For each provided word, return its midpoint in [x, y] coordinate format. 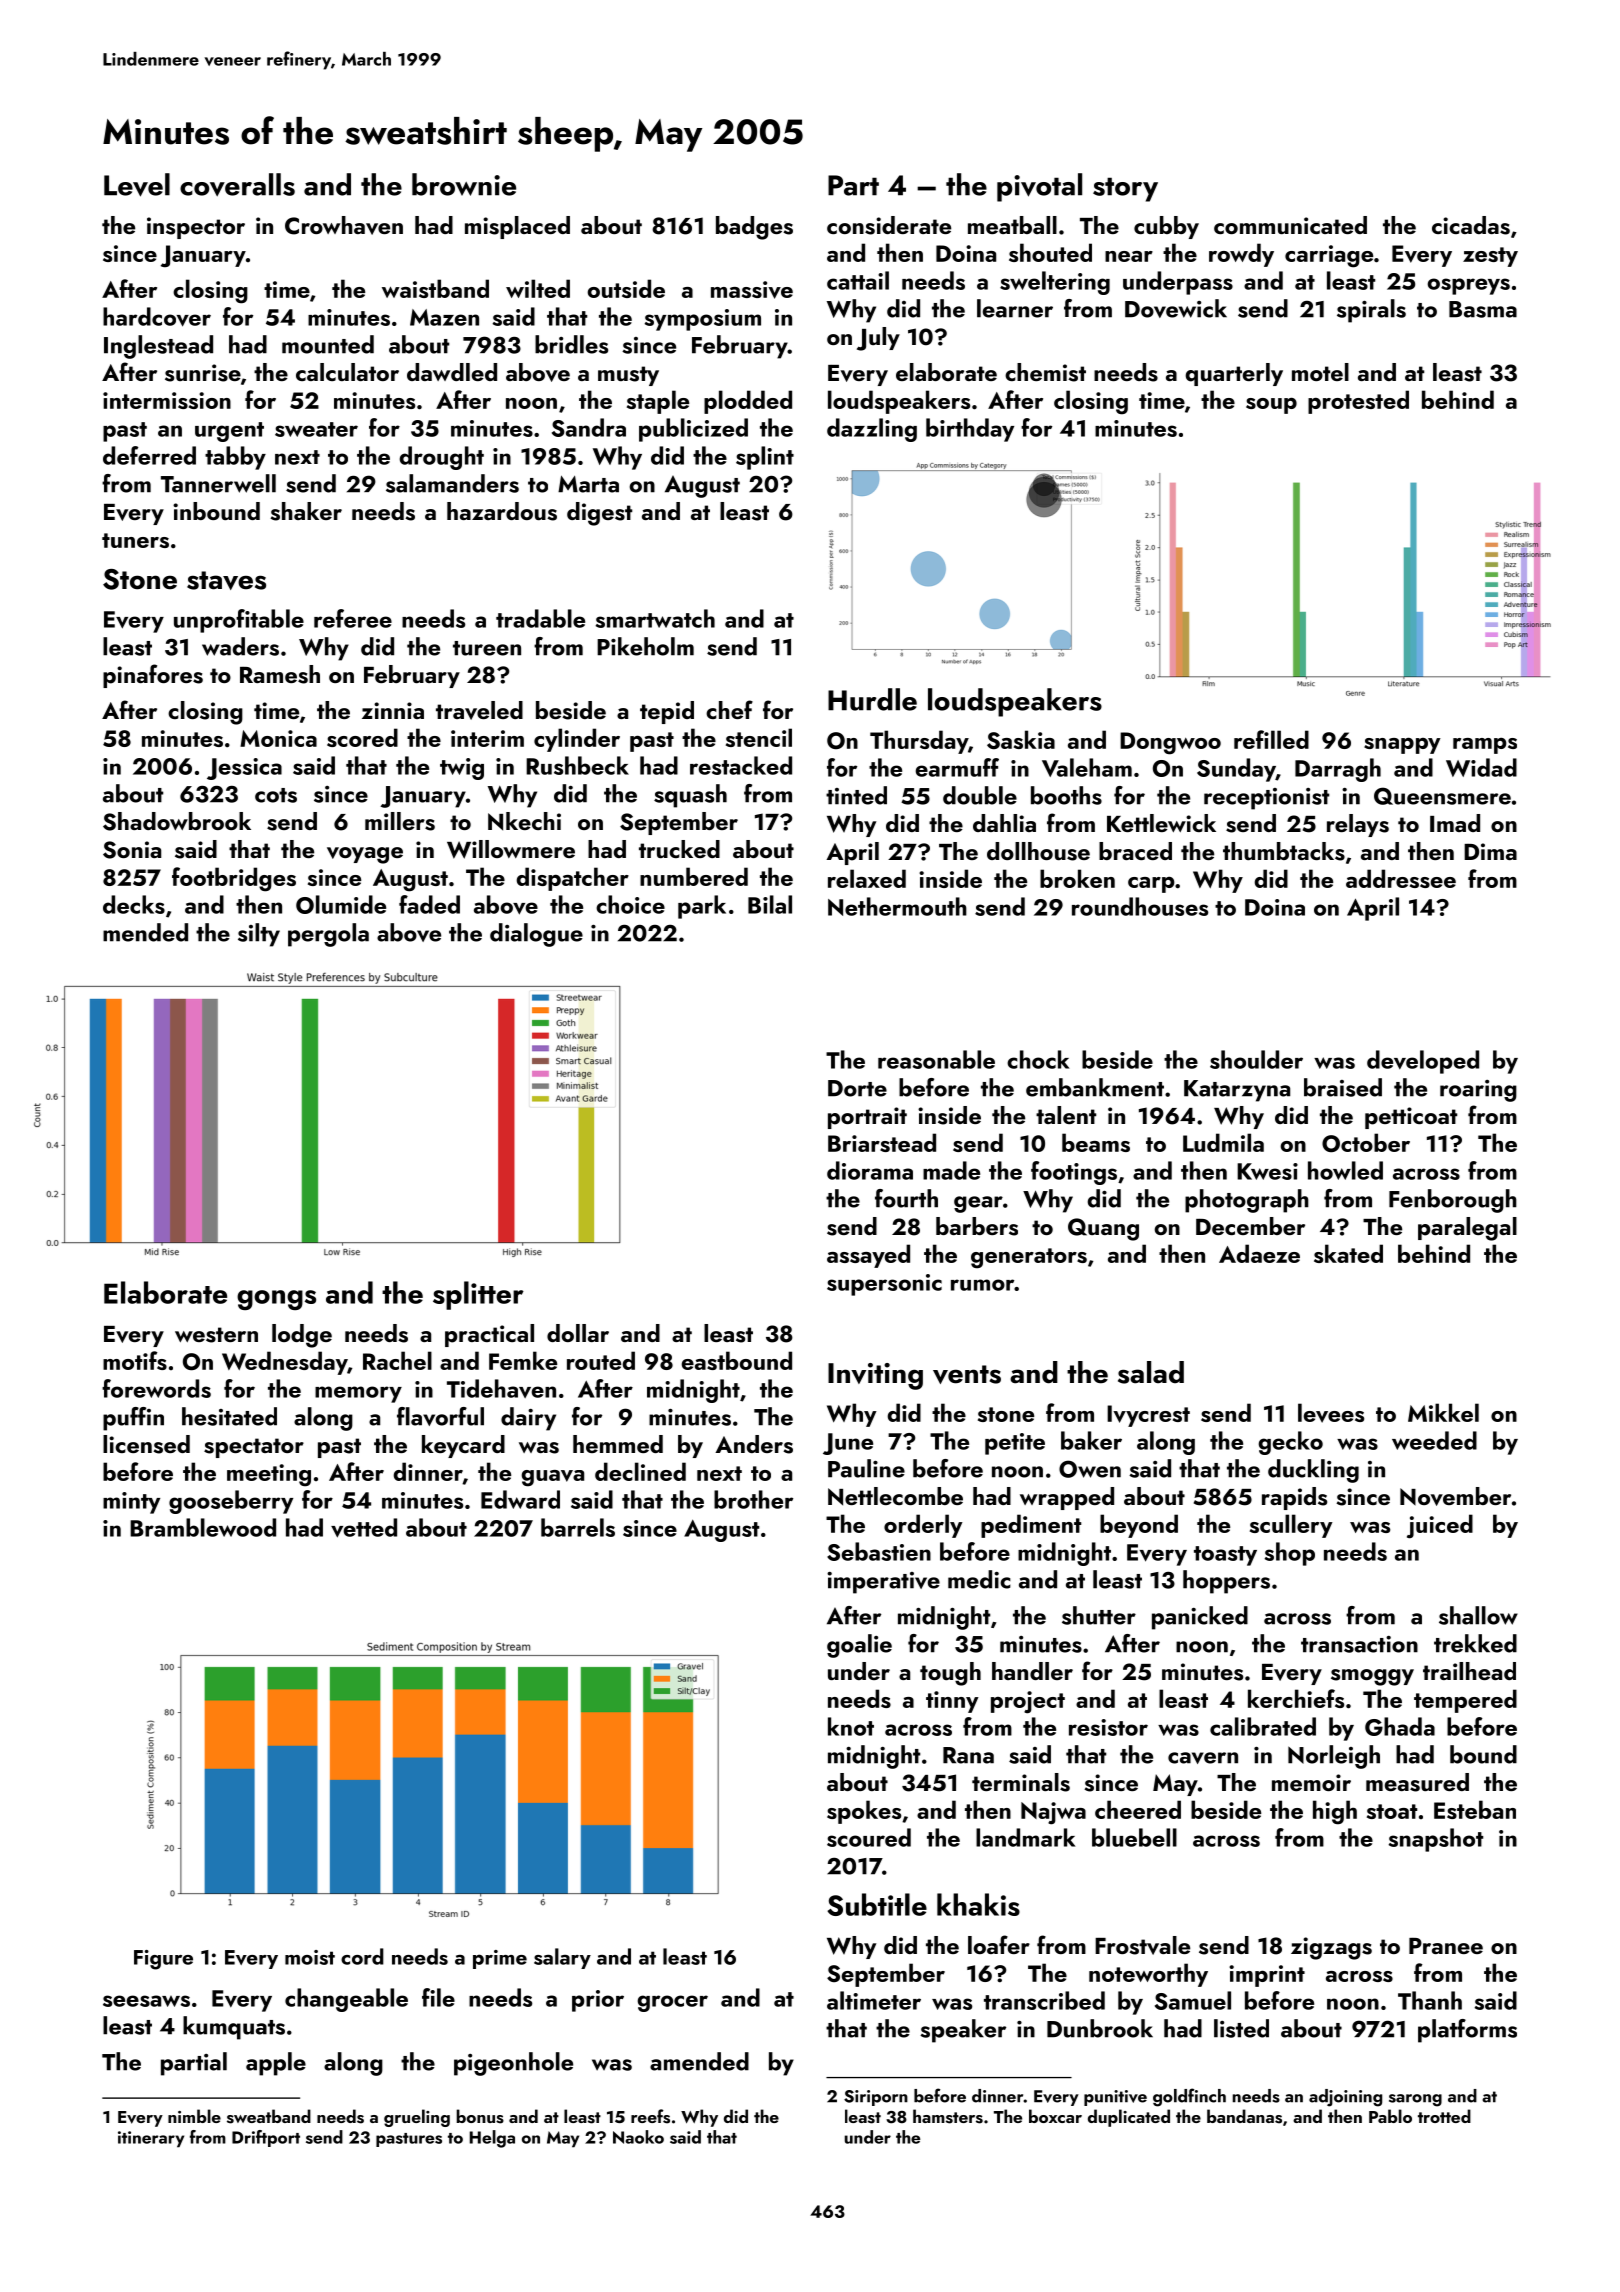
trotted [1444, 2116]
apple [276, 2064]
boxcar [1055, 2116]
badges [754, 228]
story [1125, 189]
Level [137, 185]
